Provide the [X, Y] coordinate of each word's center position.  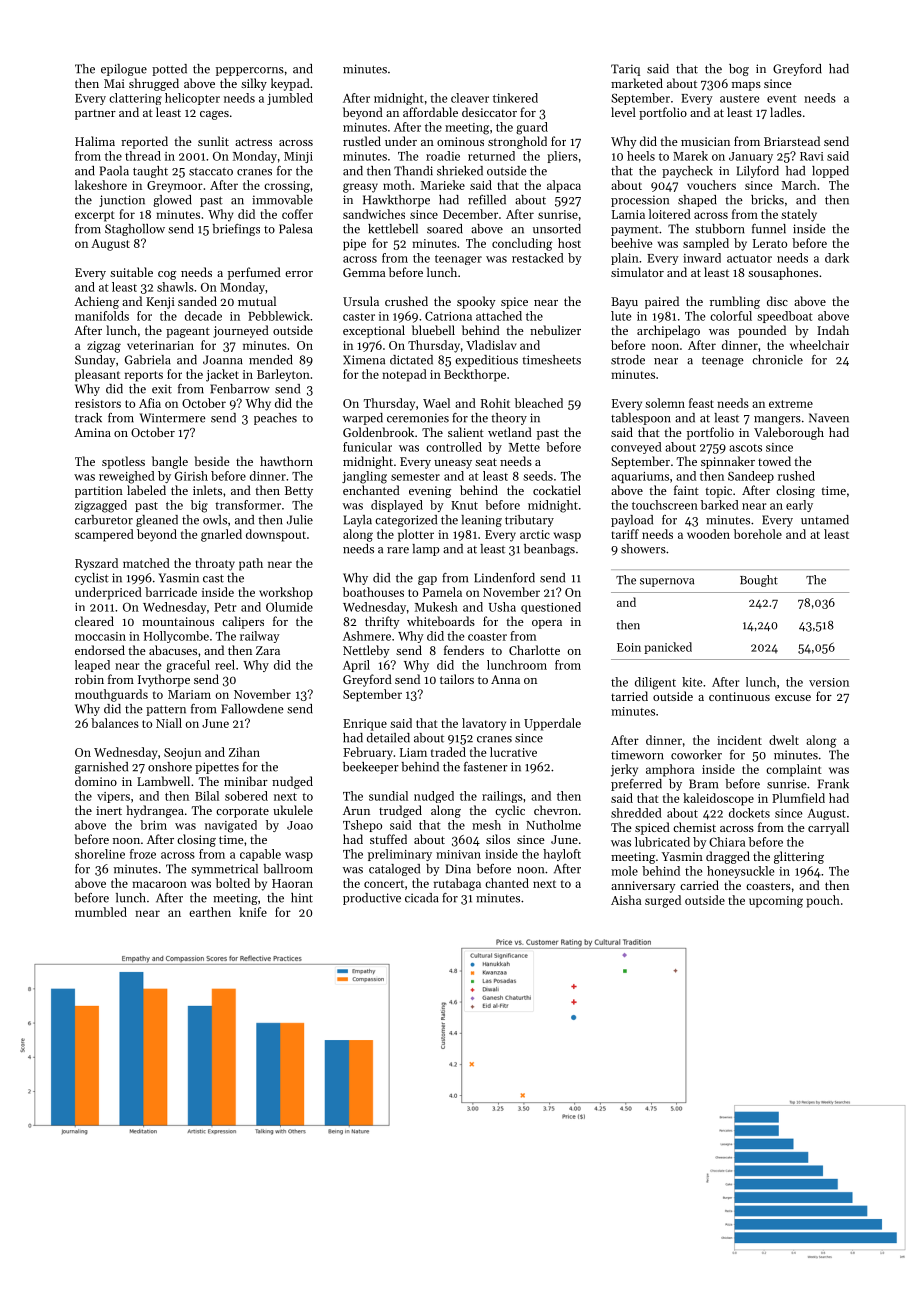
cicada [422, 898]
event [782, 99]
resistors [98, 403]
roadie [443, 156]
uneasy [453, 464]
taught [150, 172]
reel [225, 665]
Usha [502, 607]
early [799, 506]
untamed [825, 520]
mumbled [101, 912]
